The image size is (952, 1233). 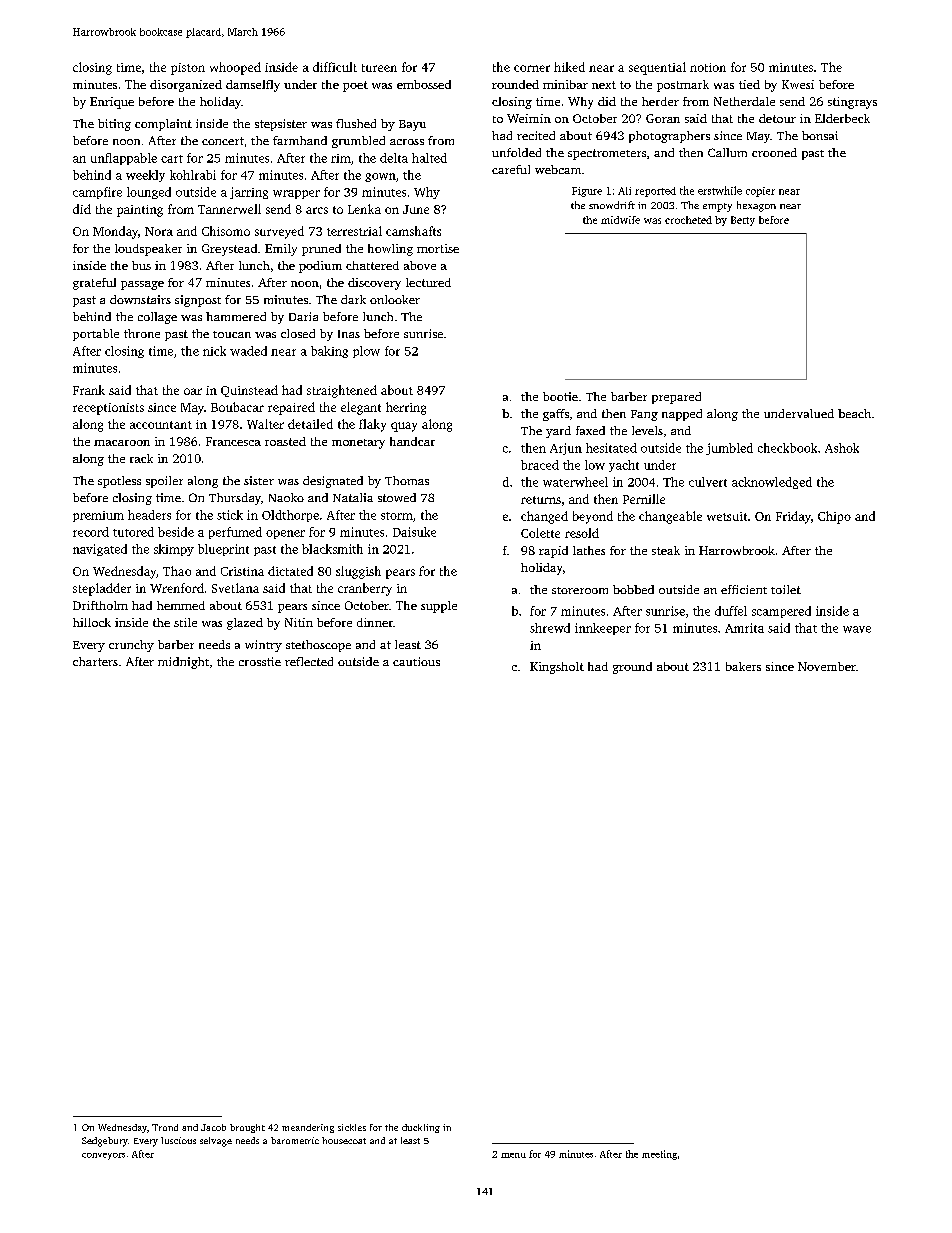 I want to click on biting, so click(x=114, y=125).
